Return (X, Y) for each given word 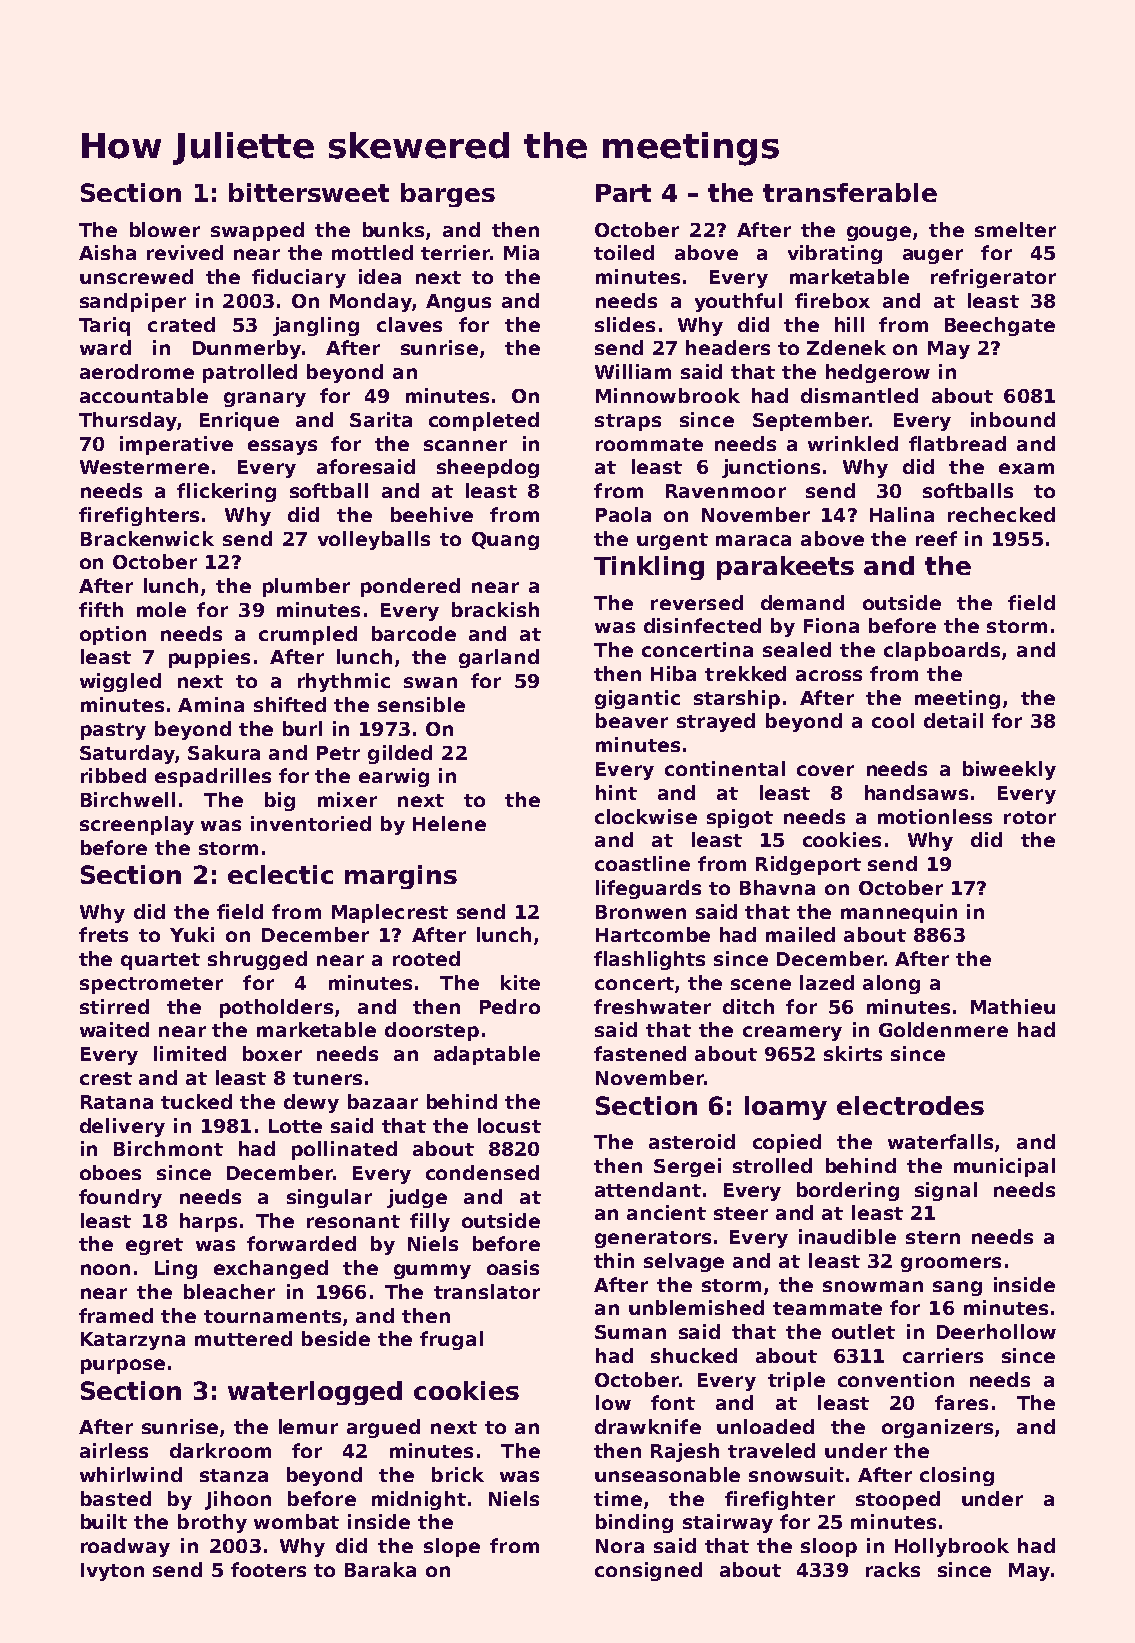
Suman (630, 1332)
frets (103, 934)
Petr (338, 753)
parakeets (785, 568)
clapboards (942, 651)
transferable (850, 192)
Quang (505, 541)
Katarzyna (133, 1341)
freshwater (652, 1006)
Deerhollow (996, 1331)
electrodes (910, 1105)
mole (161, 609)
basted (116, 1498)
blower (165, 229)
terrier (455, 252)
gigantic (637, 699)
